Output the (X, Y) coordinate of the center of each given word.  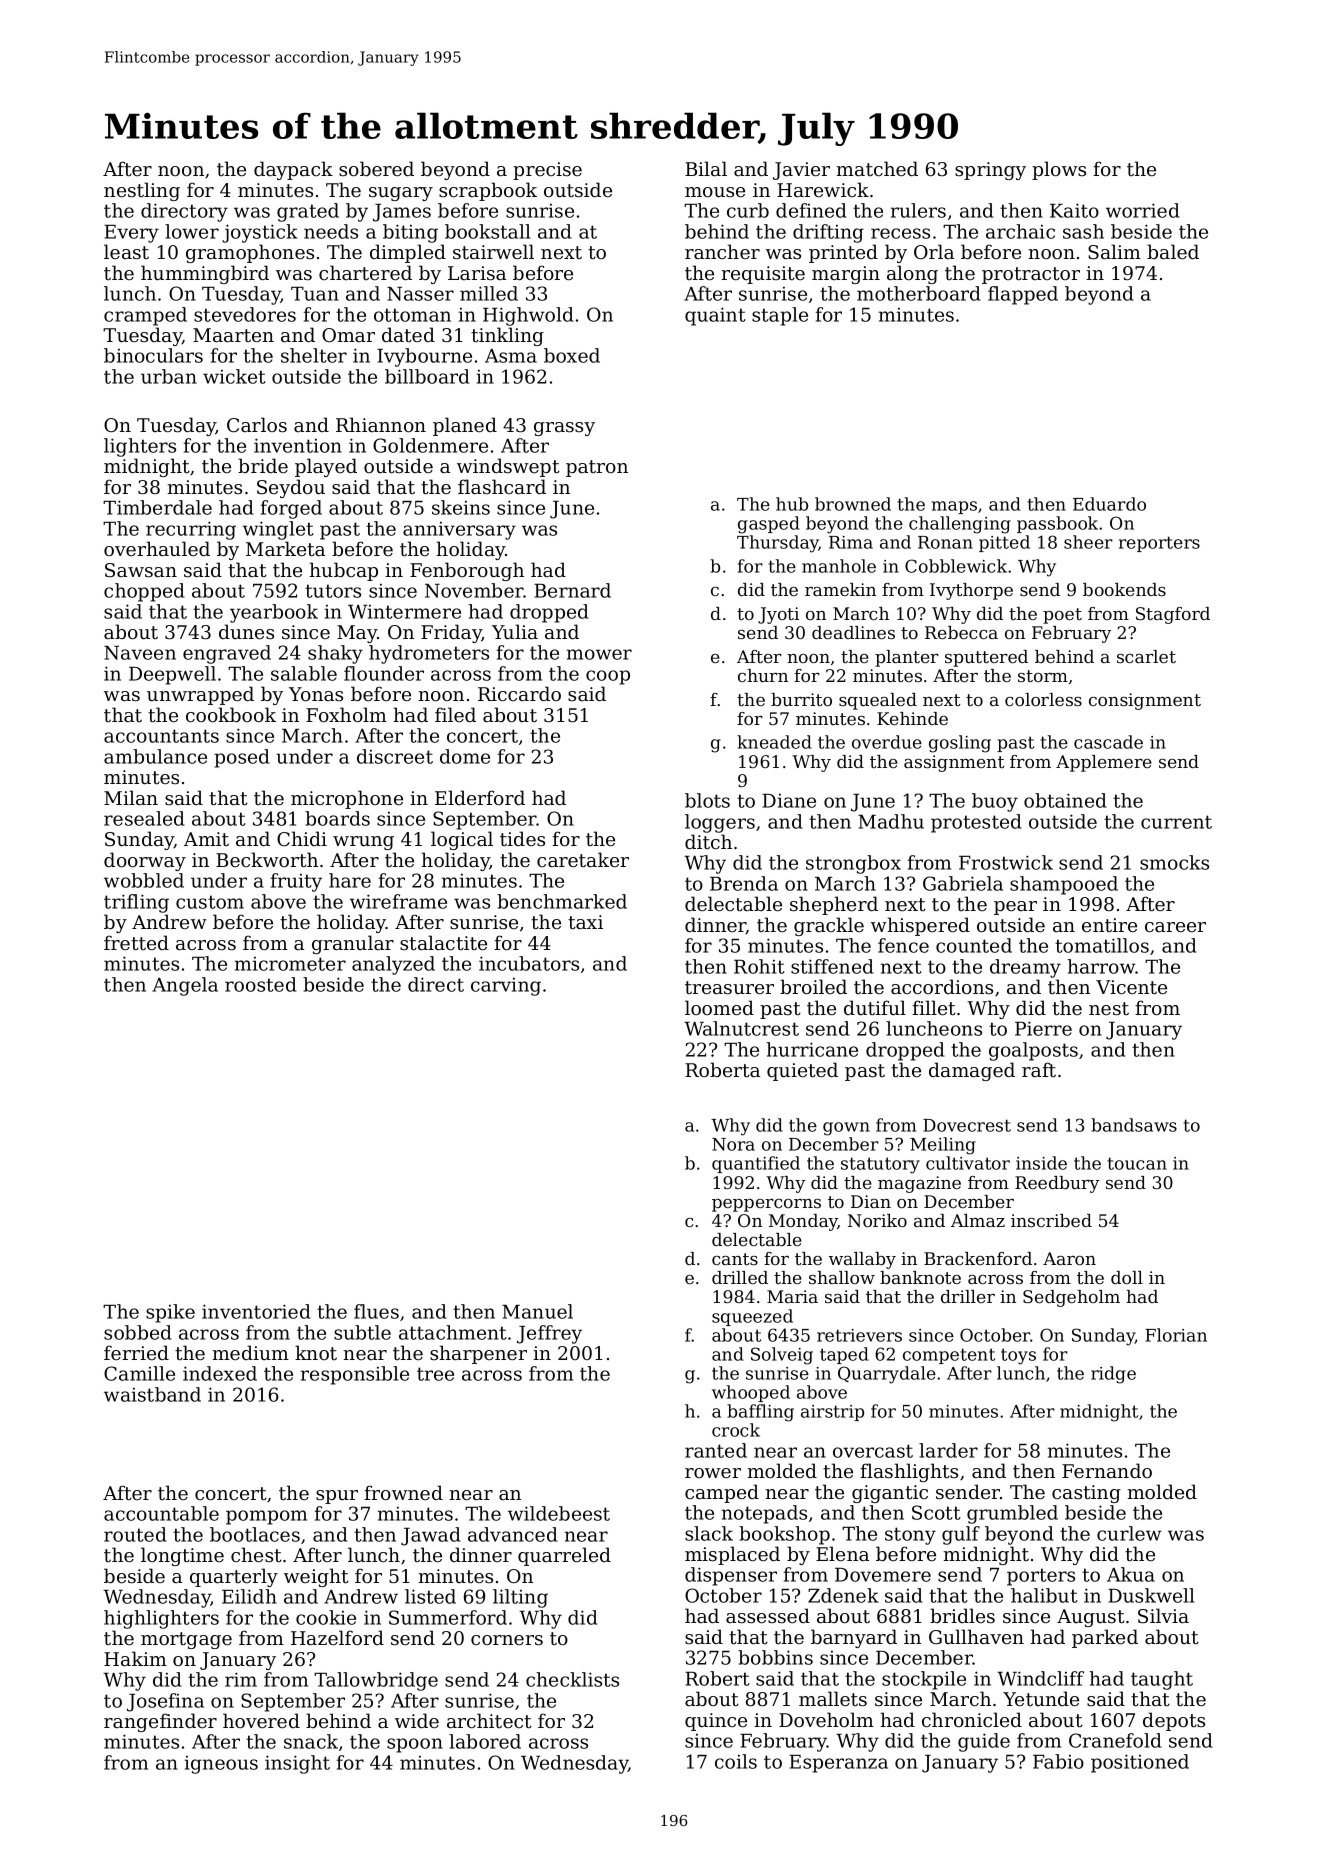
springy (990, 171)
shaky (335, 654)
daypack (293, 170)
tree (435, 1374)
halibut (1044, 1595)
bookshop (784, 1535)
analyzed (393, 965)
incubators (529, 963)
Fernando (1107, 1470)
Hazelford (337, 1637)
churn (763, 675)
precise (547, 171)
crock (736, 1430)
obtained (1065, 800)
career (1175, 927)
